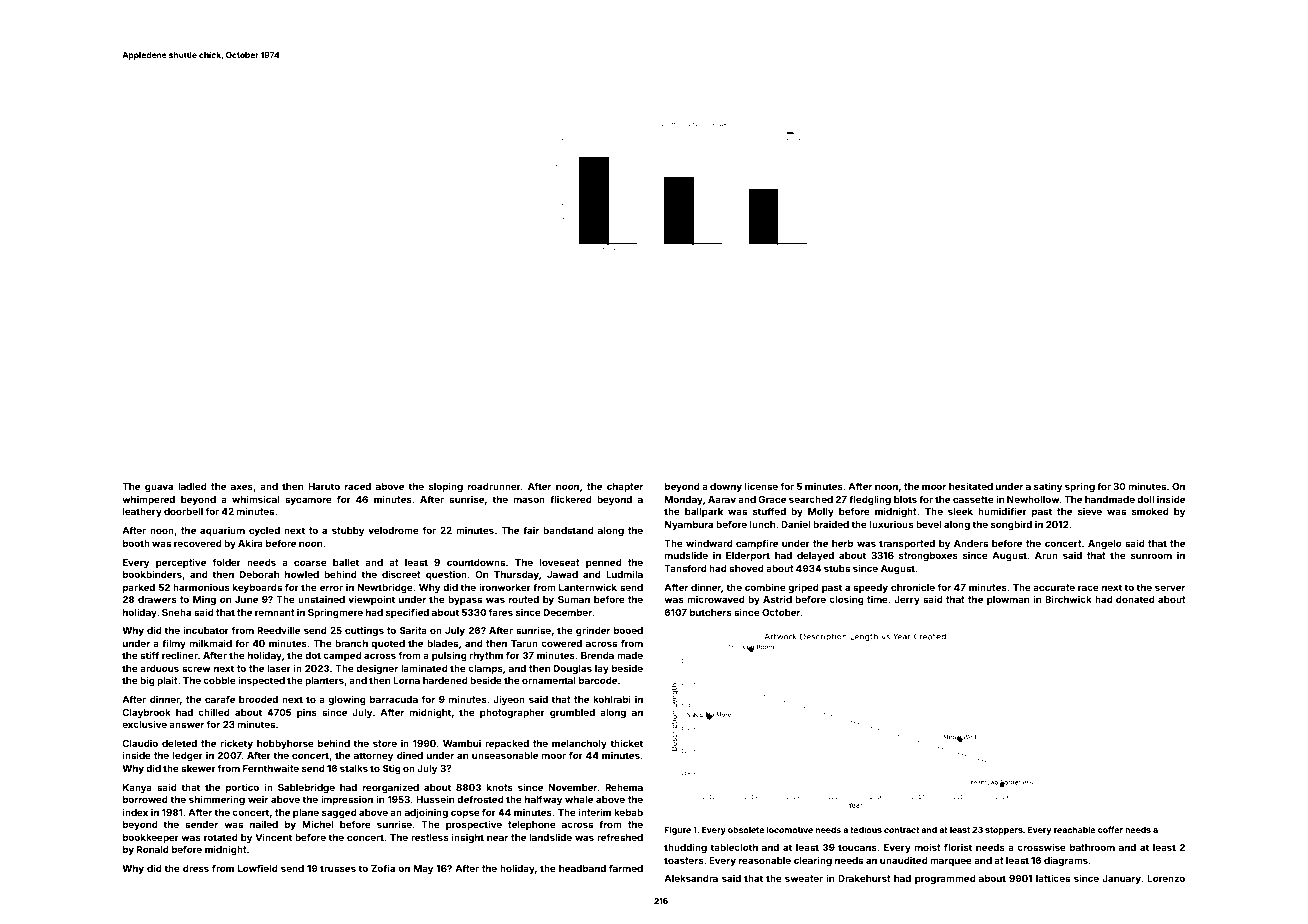 This document has width=1308, height=924. What do you see at coordinates (625, 487) in the document?
I see `chapter` at bounding box center [625, 487].
